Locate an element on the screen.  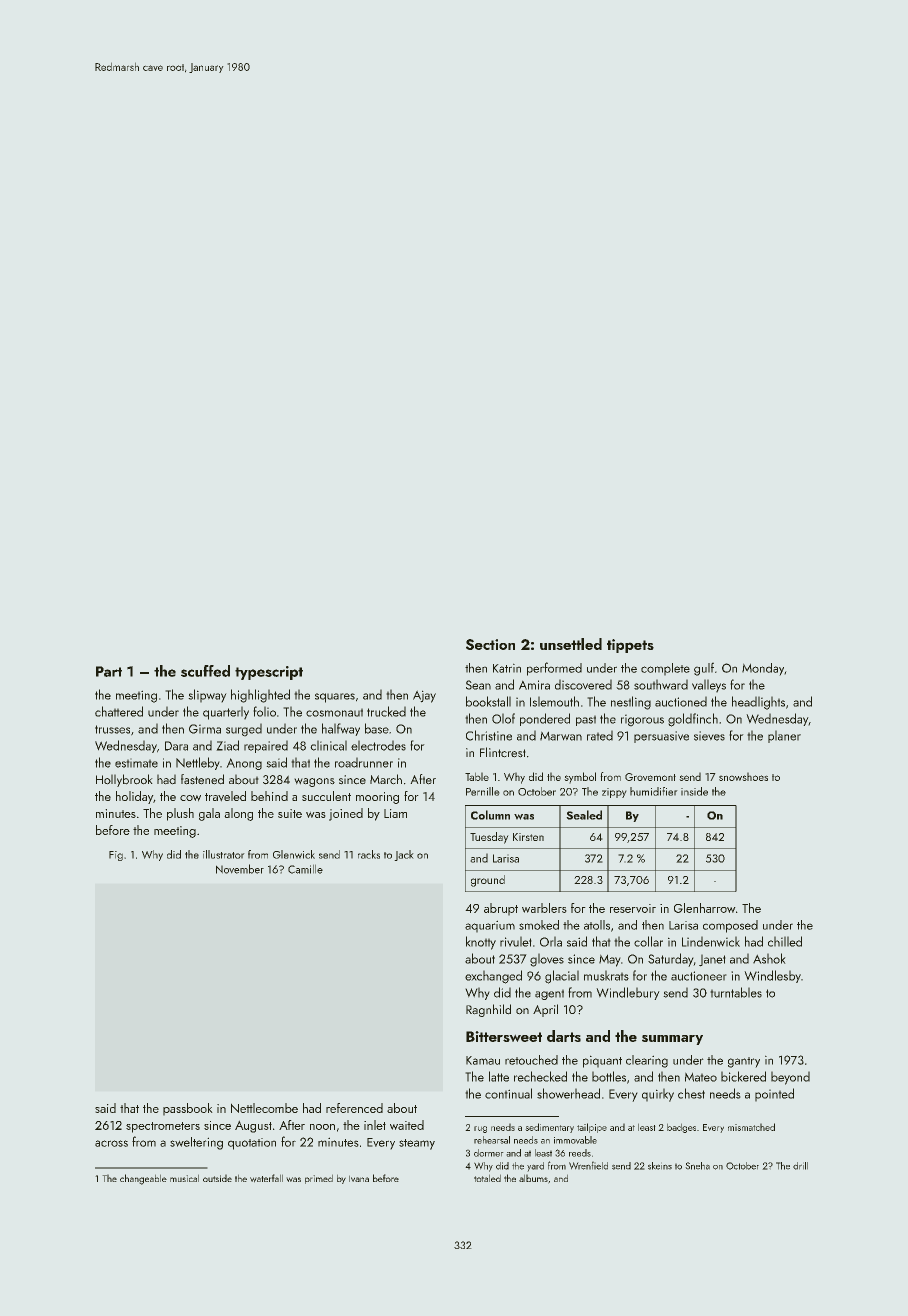
totaled is located at coordinates (487, 1178).
